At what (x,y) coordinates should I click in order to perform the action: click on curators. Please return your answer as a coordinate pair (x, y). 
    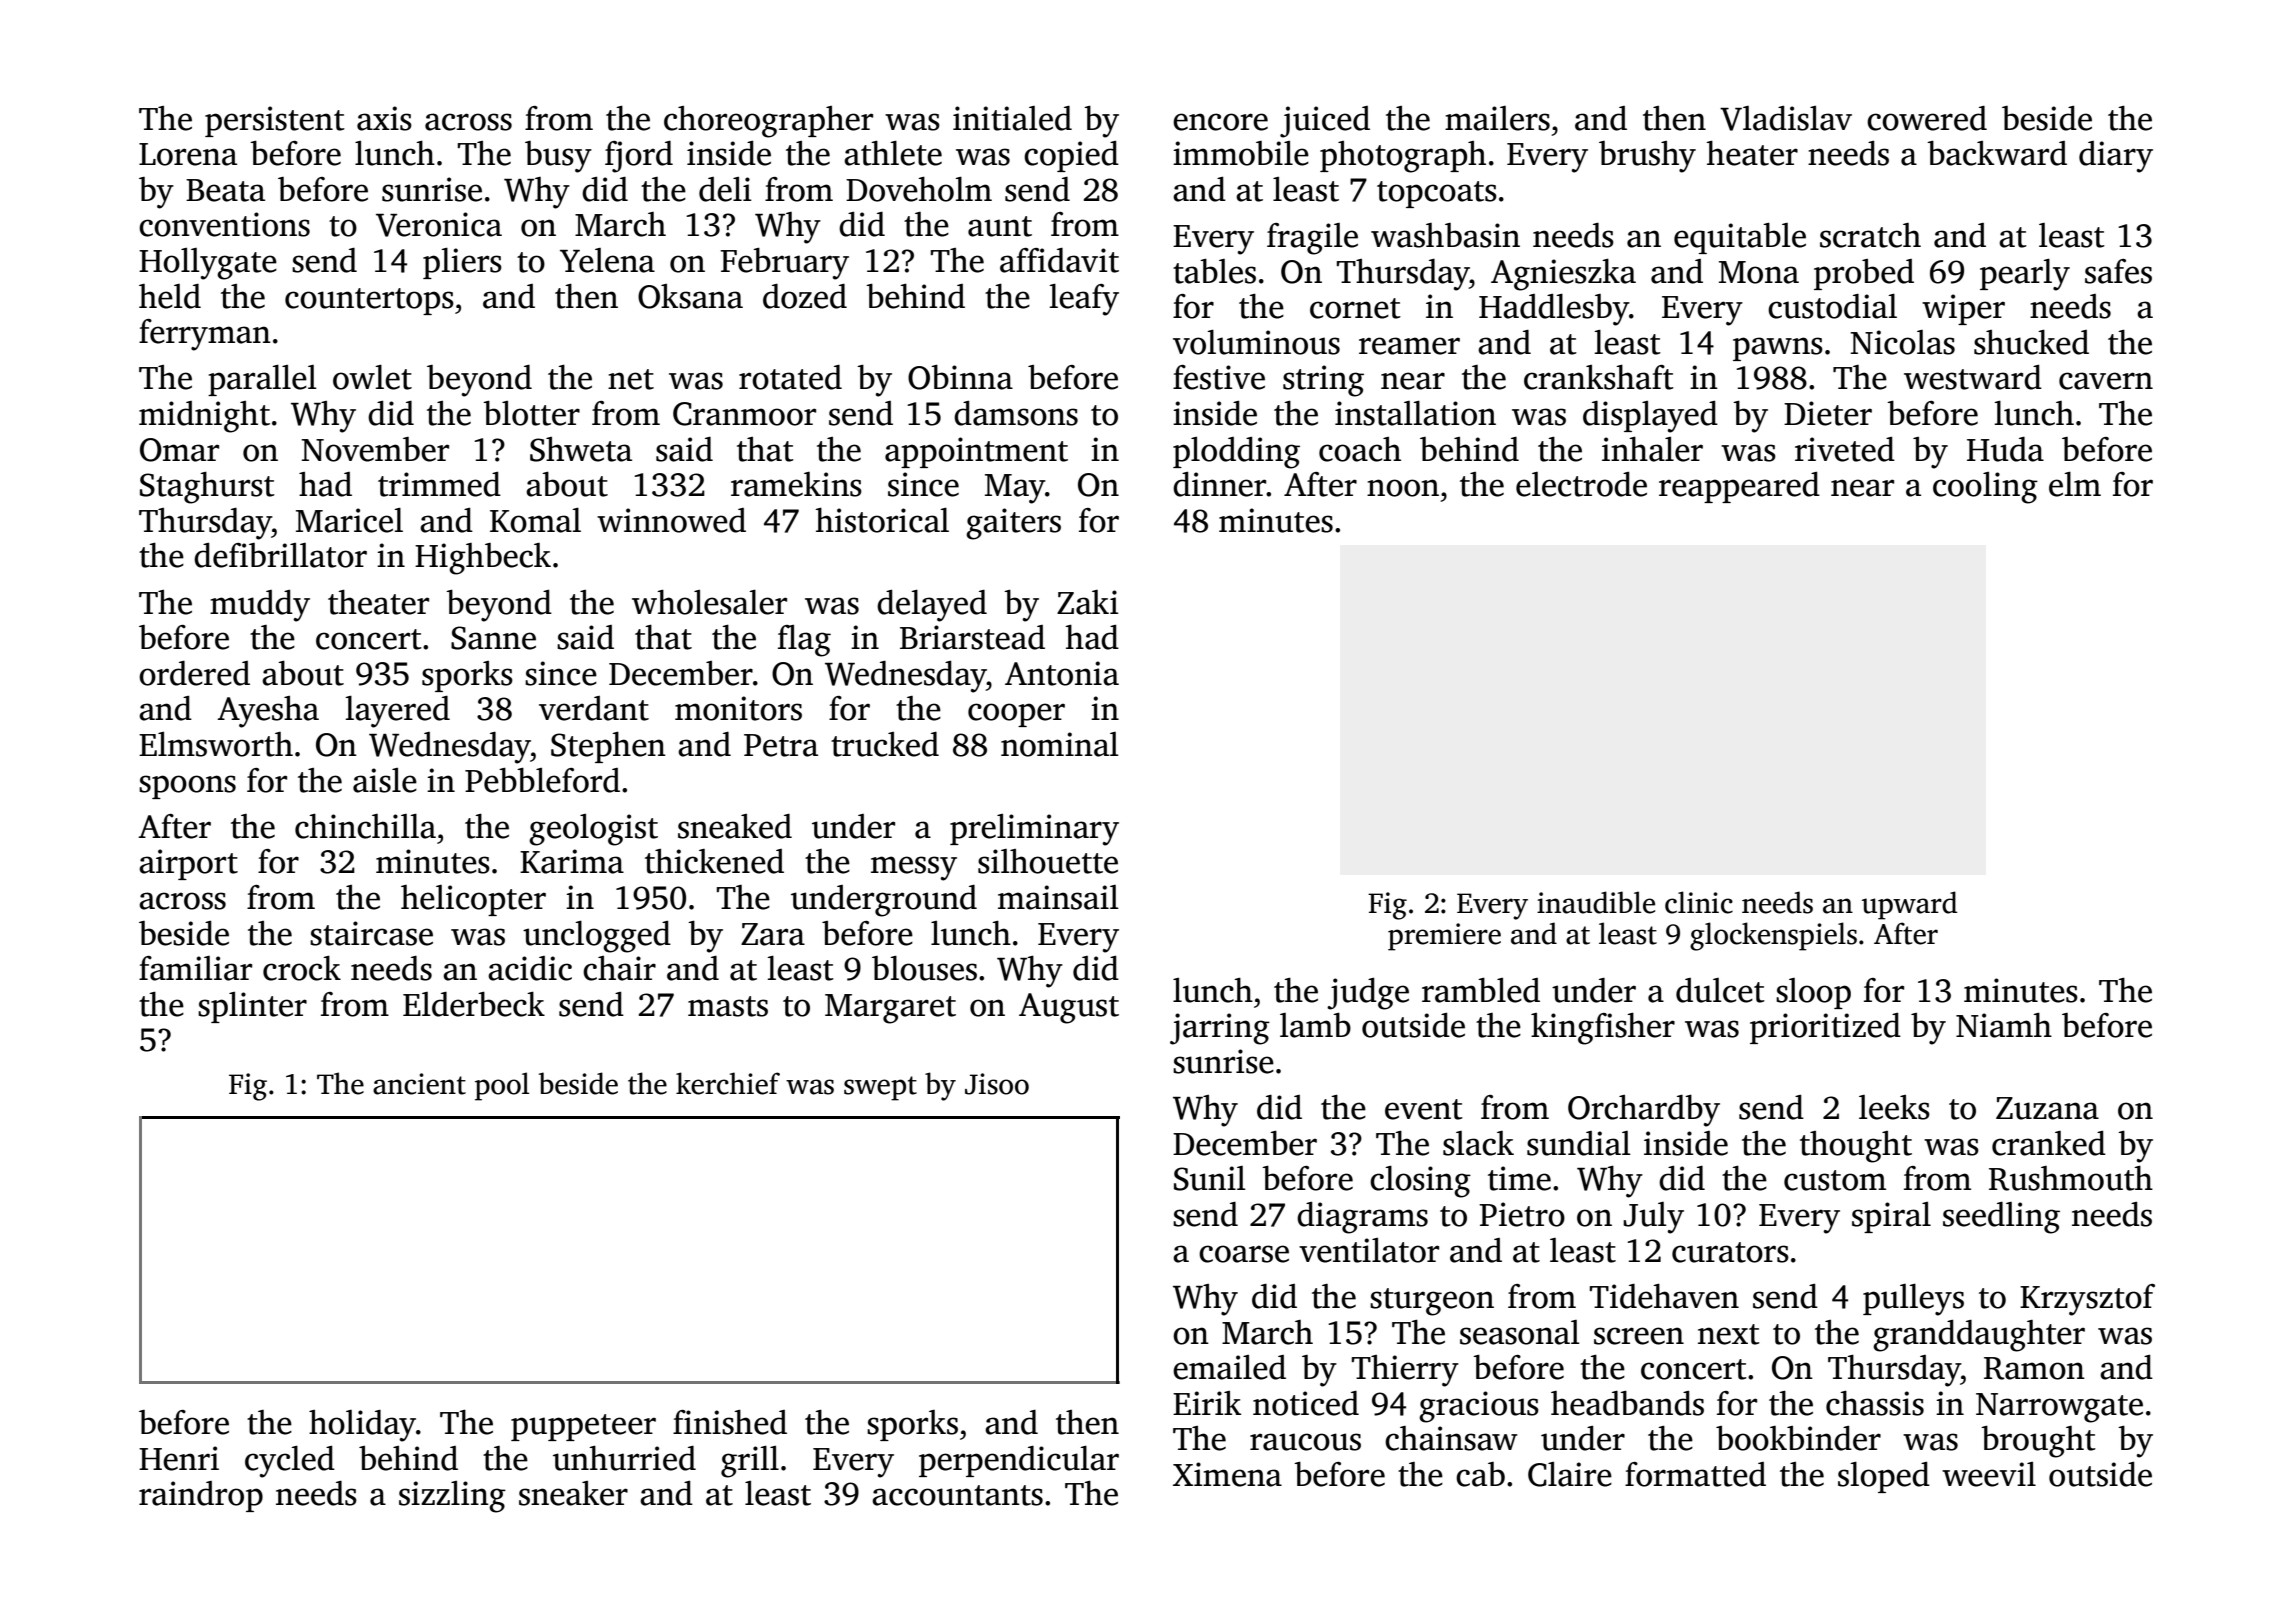
    Looking at the image, I should click on (1730, 1252).
